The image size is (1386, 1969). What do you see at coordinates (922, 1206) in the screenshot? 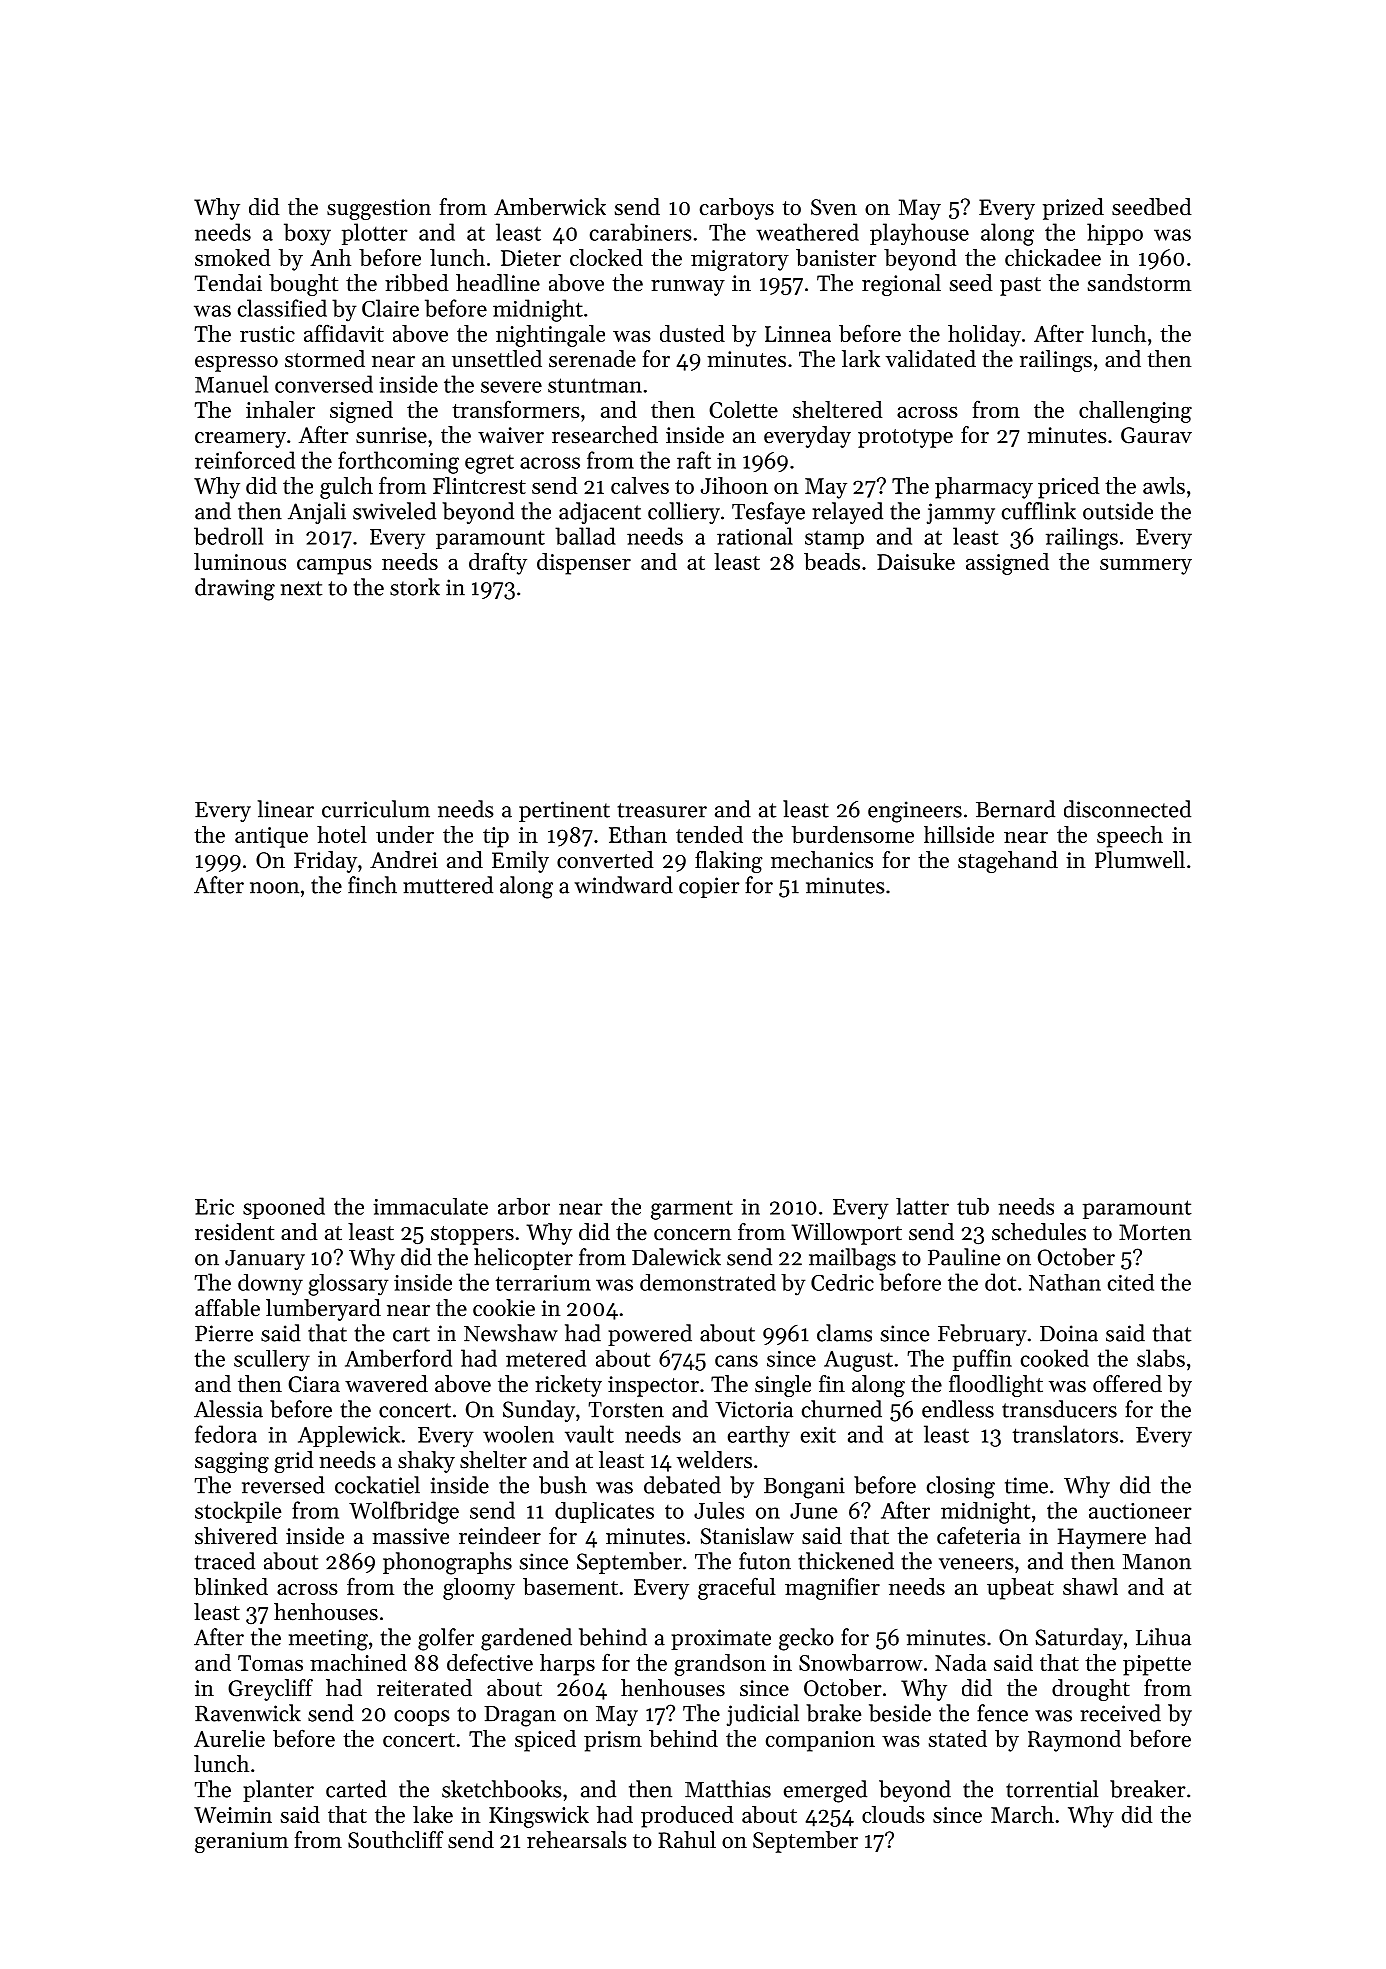
I see `latter` at bounding box center [922, 1206].
